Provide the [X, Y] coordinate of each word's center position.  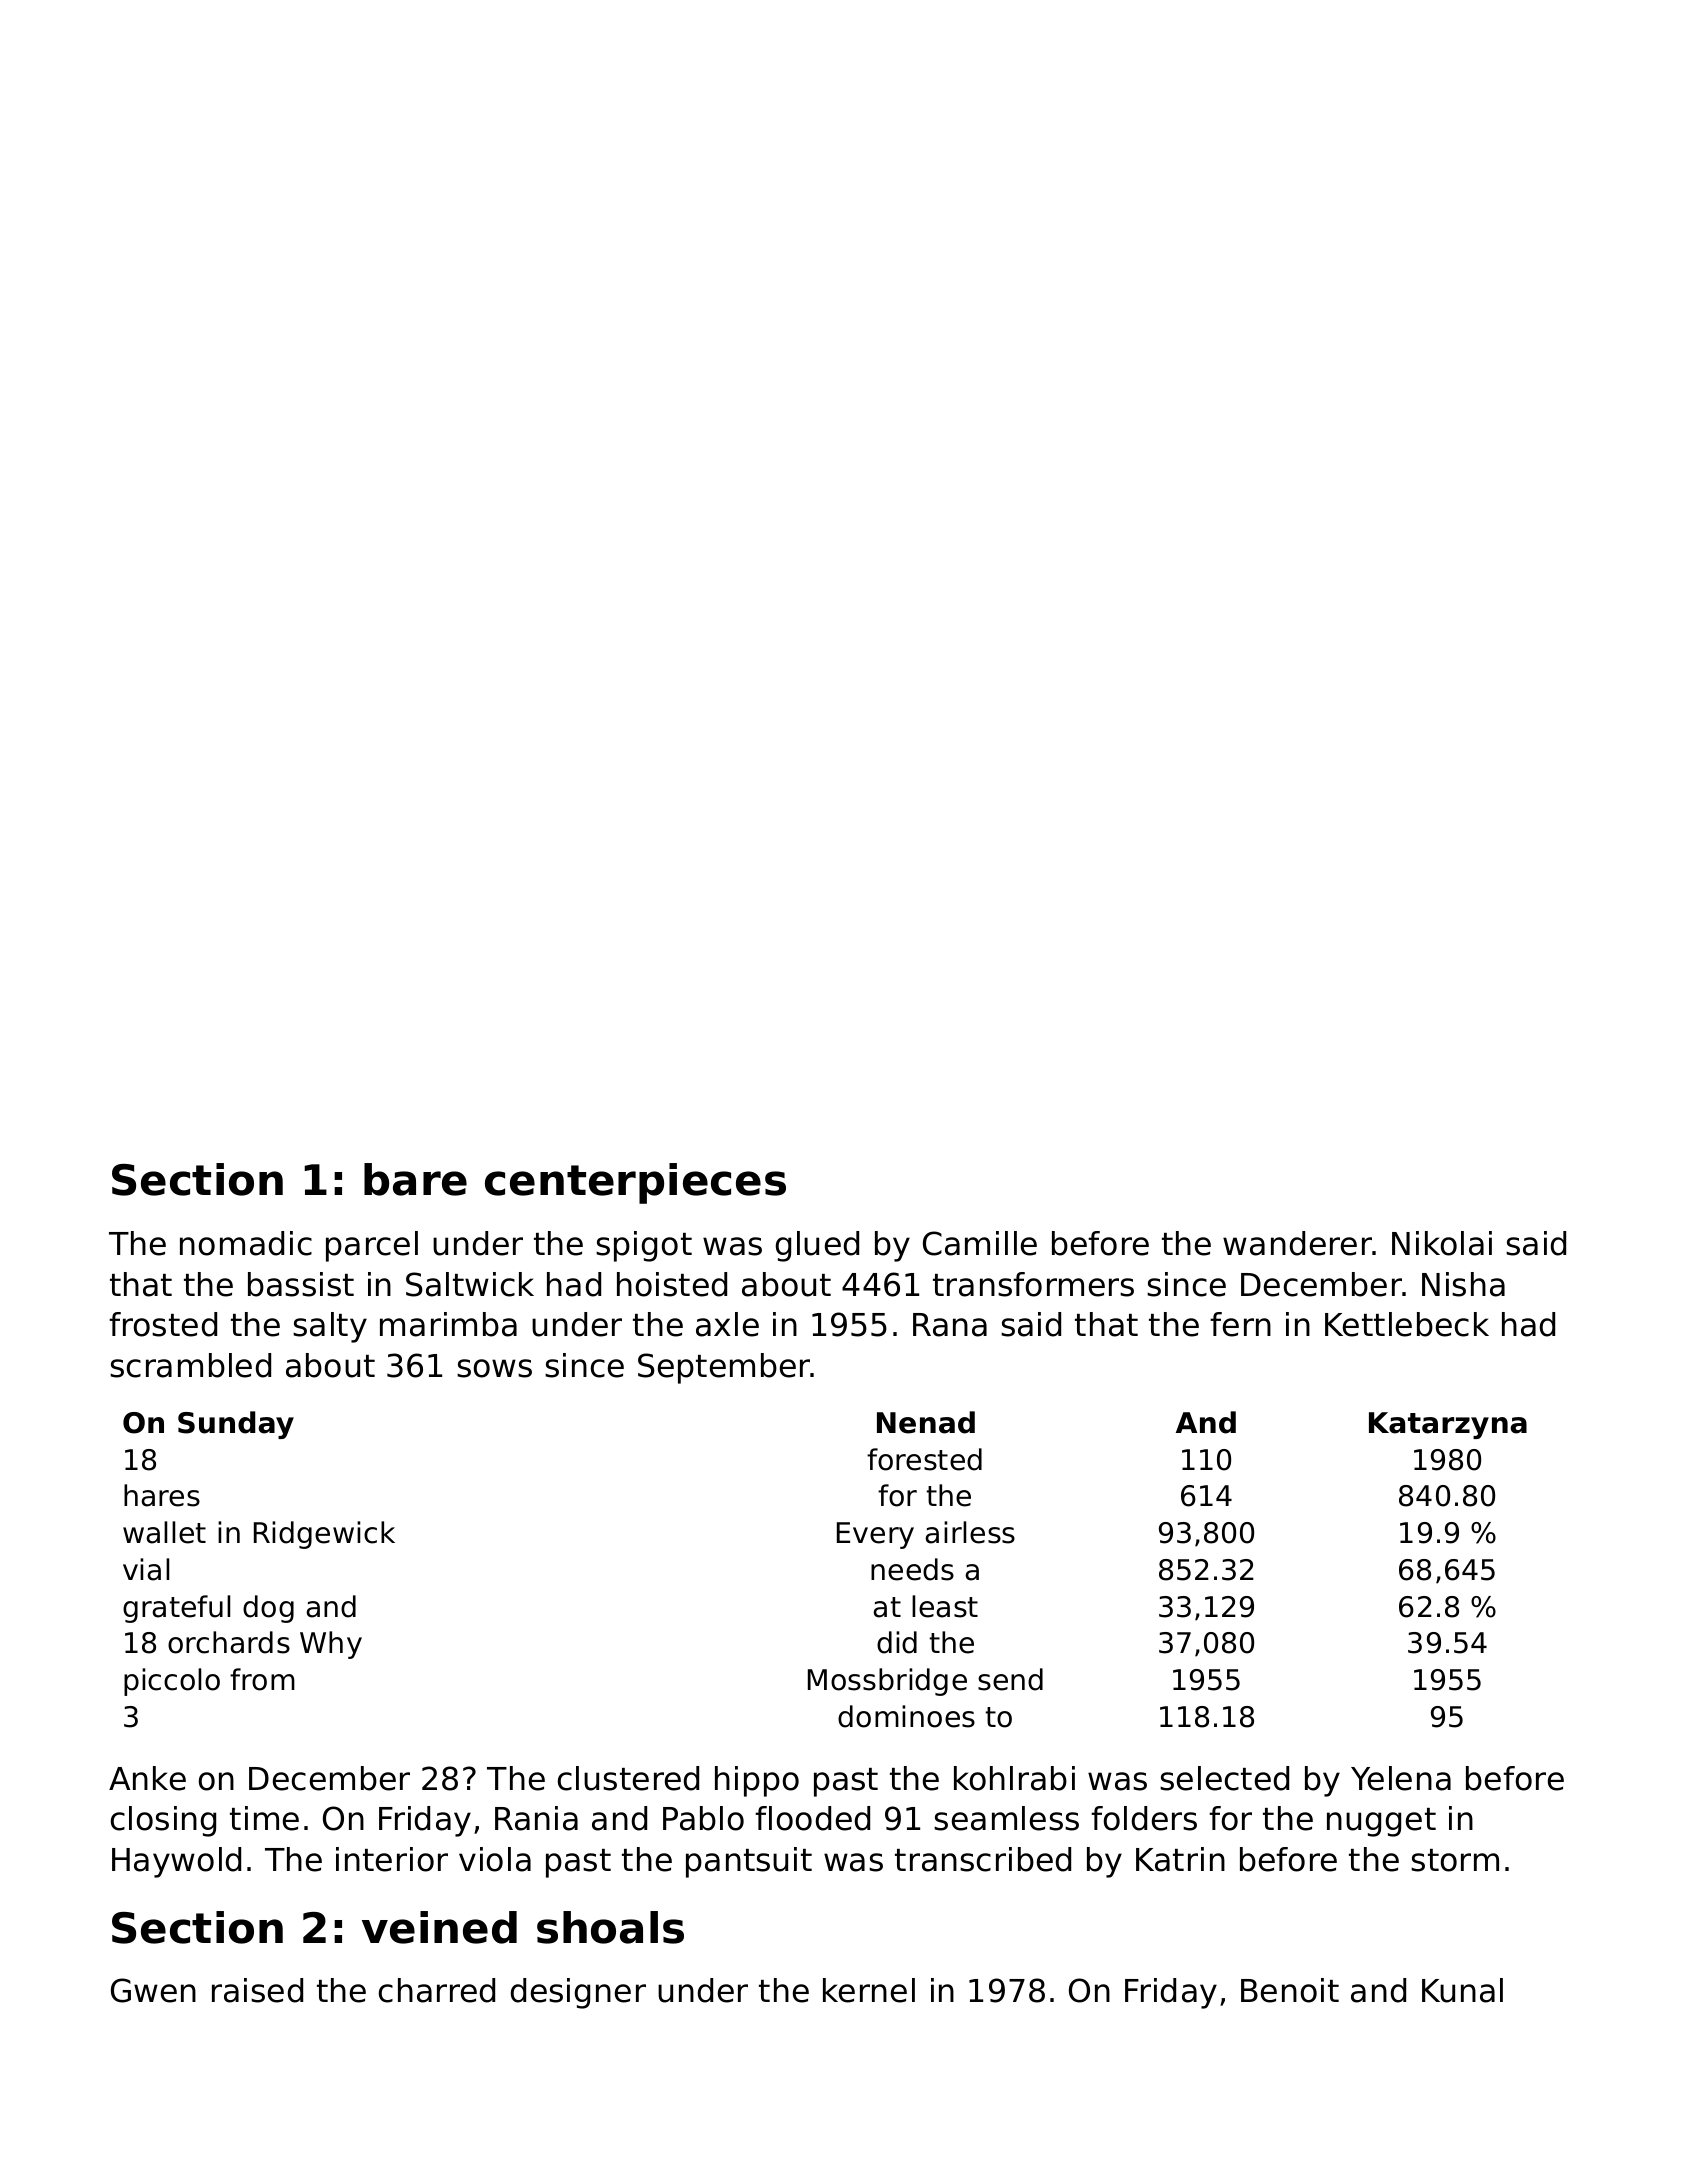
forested [924, 1459]
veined [439, 1927]
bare [415, 1179]
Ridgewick [324, 1535]
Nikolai [1442, 1243]
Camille [980, 1243]
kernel [869, 1990]
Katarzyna [1448, 1425]
